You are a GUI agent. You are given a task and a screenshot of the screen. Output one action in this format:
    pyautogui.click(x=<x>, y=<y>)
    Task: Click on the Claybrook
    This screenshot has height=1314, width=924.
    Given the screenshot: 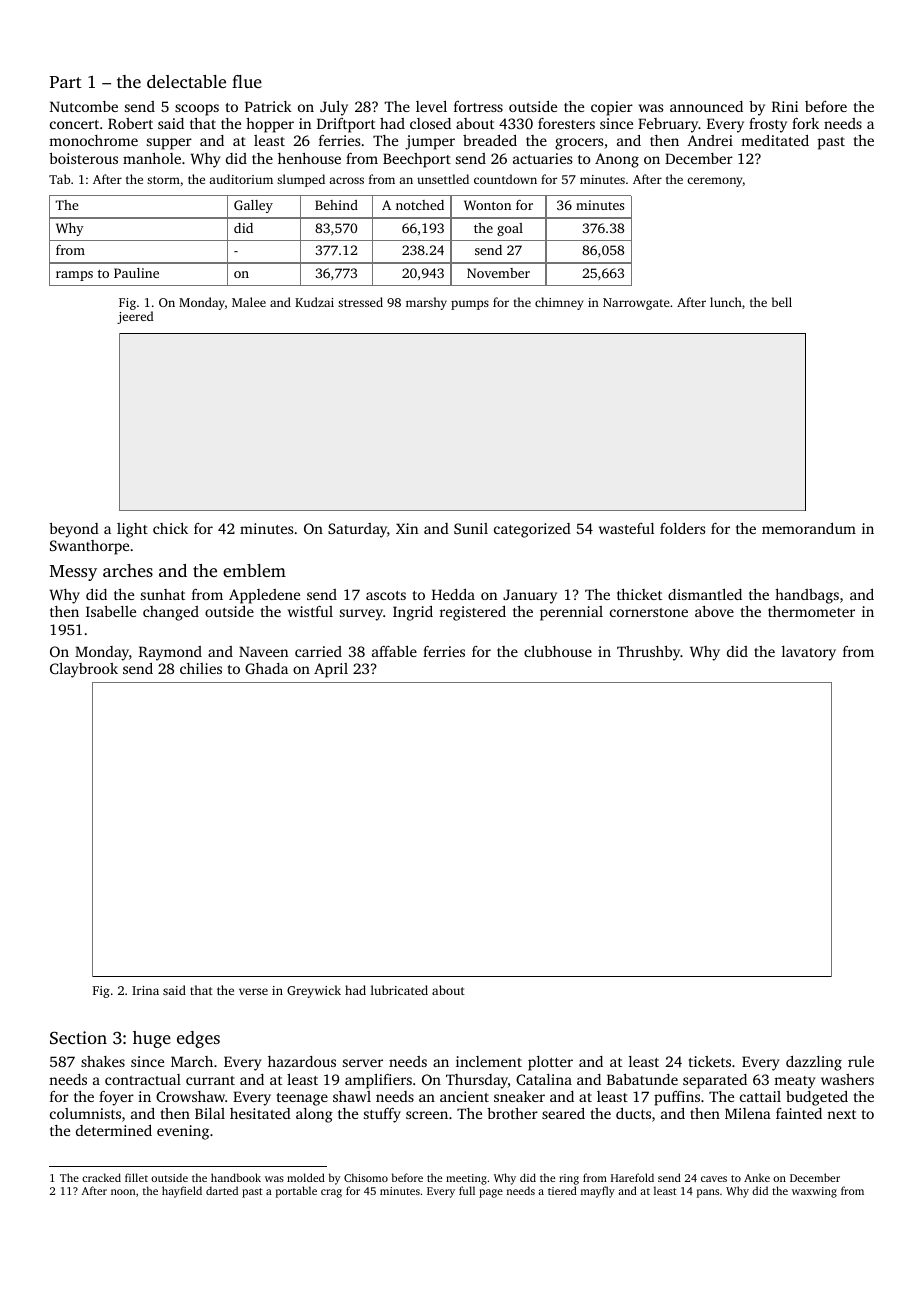 What is the action you would take?
    pyautogui.click(x=84, y=670)
